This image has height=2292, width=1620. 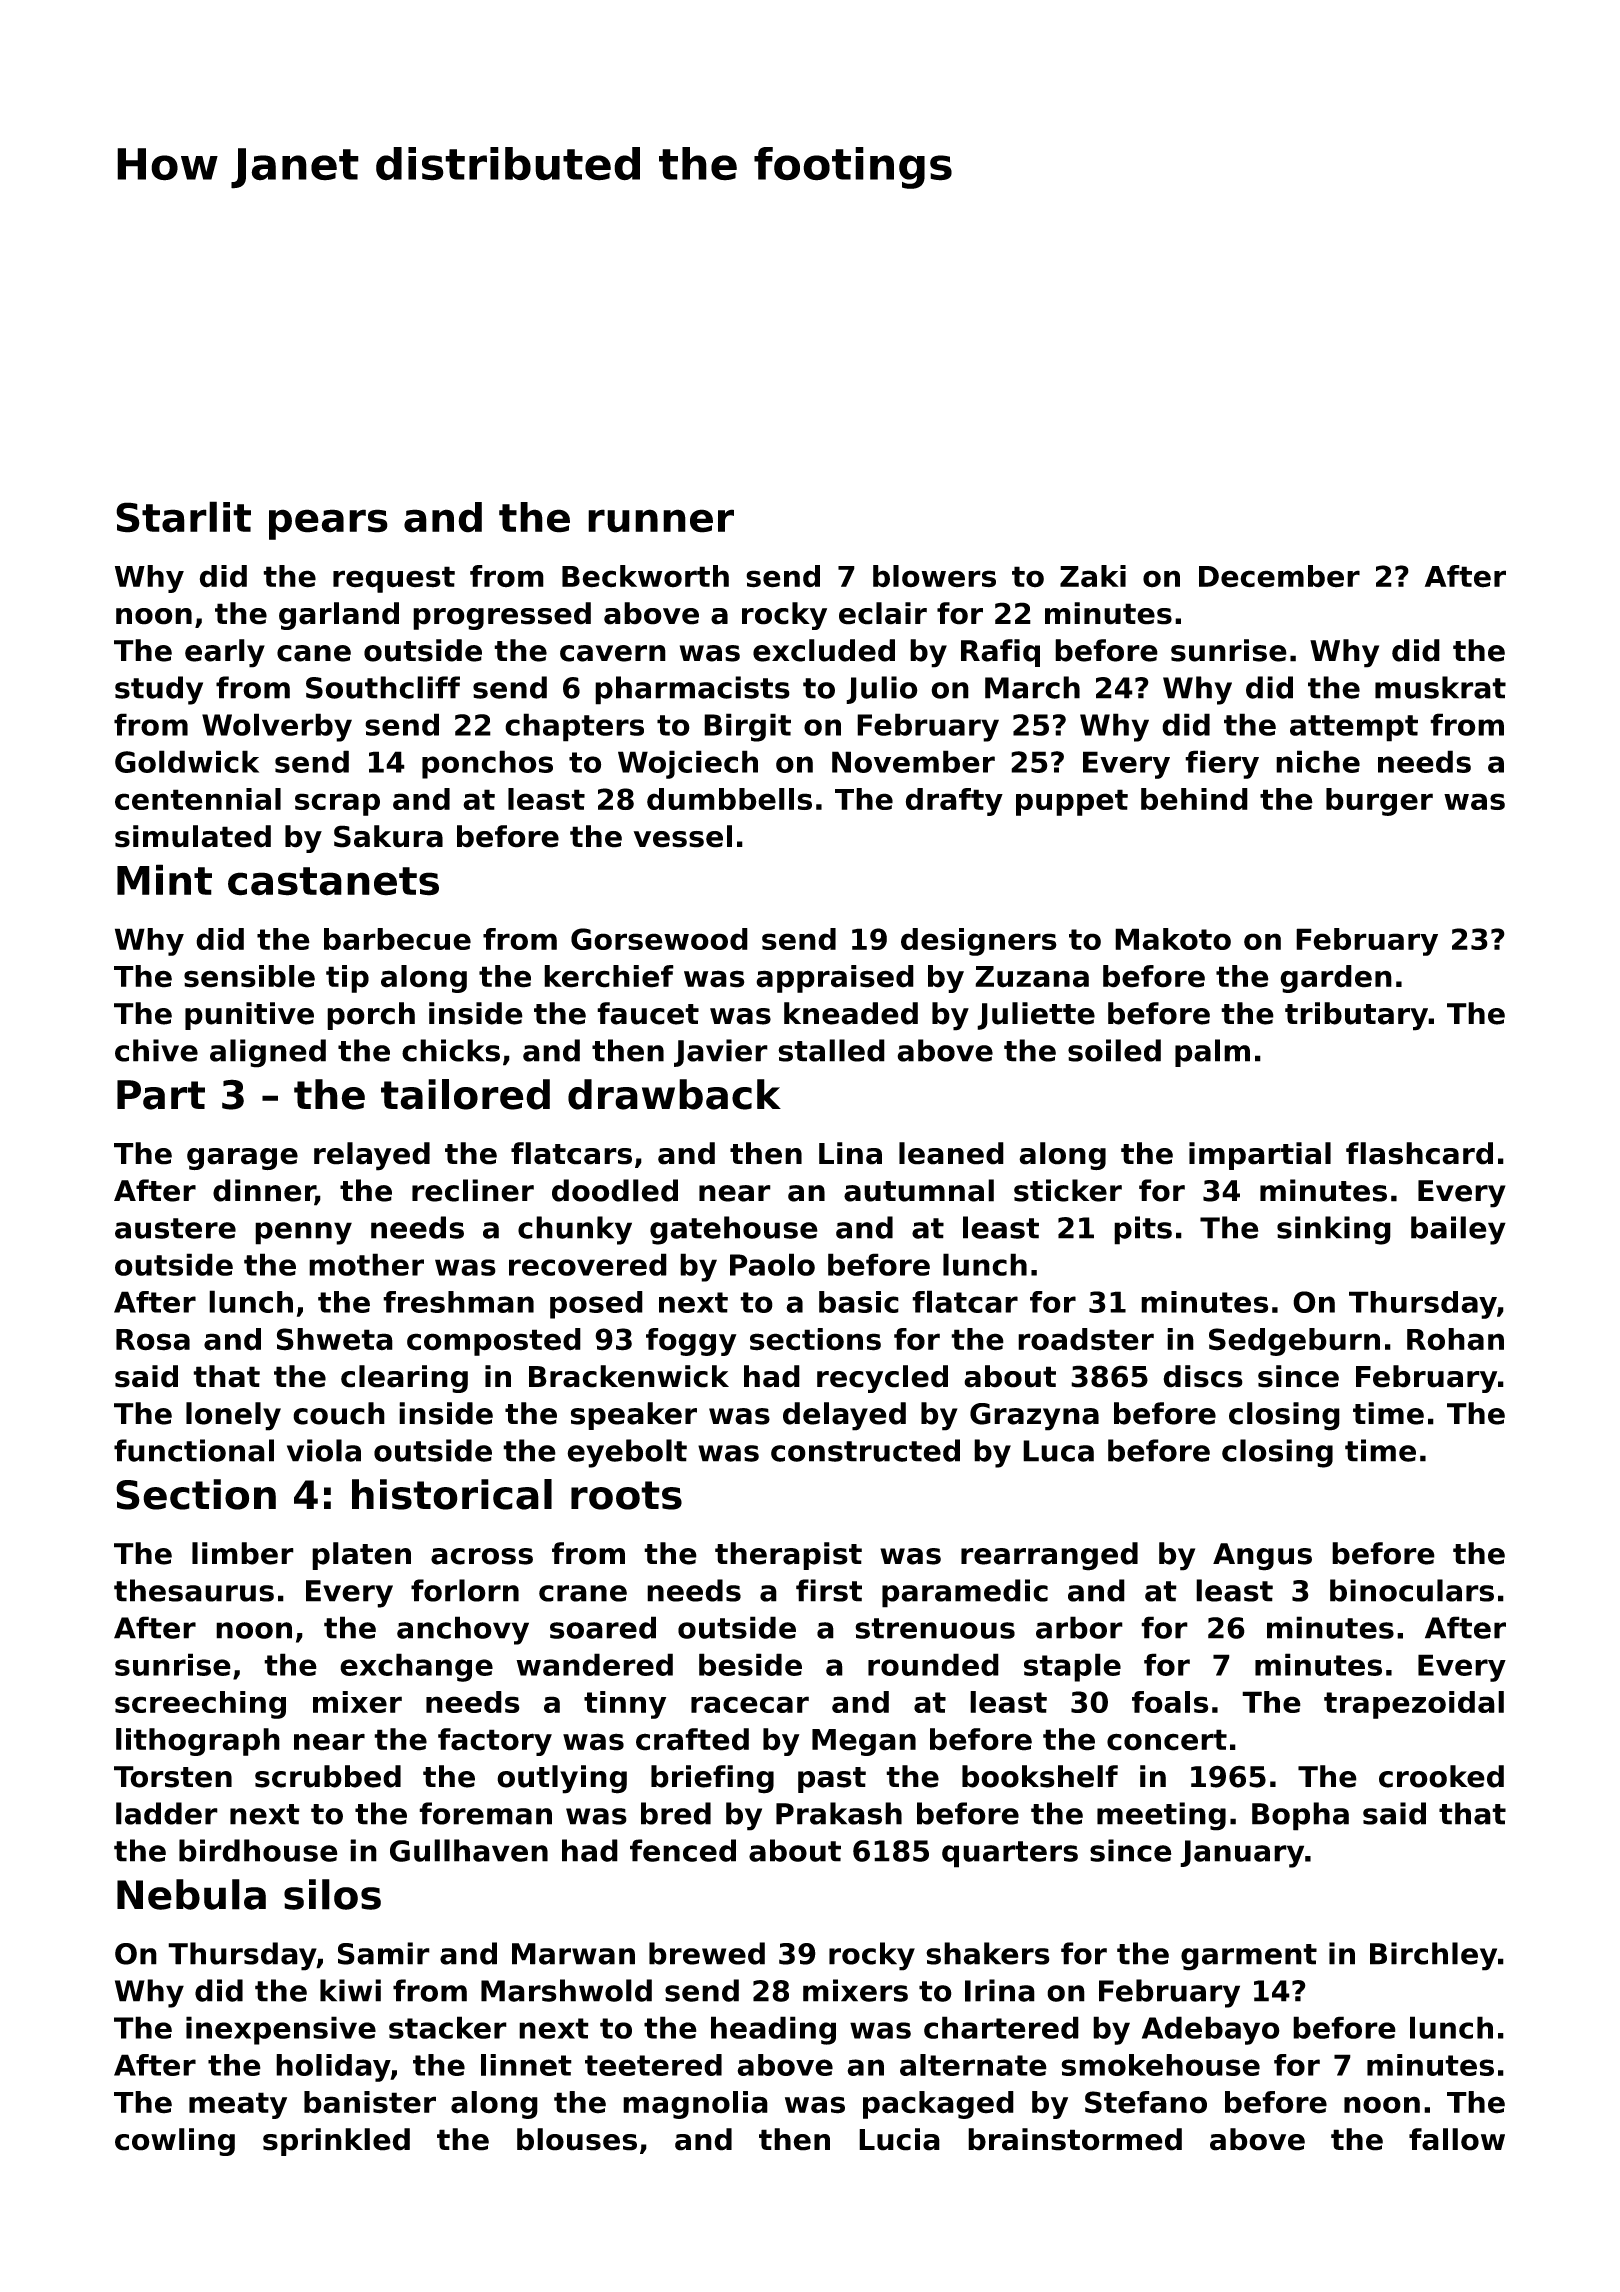 What do you see at coordinates (1279, 576) in the image?
I see `December` at bounding box center [1279, 576].
